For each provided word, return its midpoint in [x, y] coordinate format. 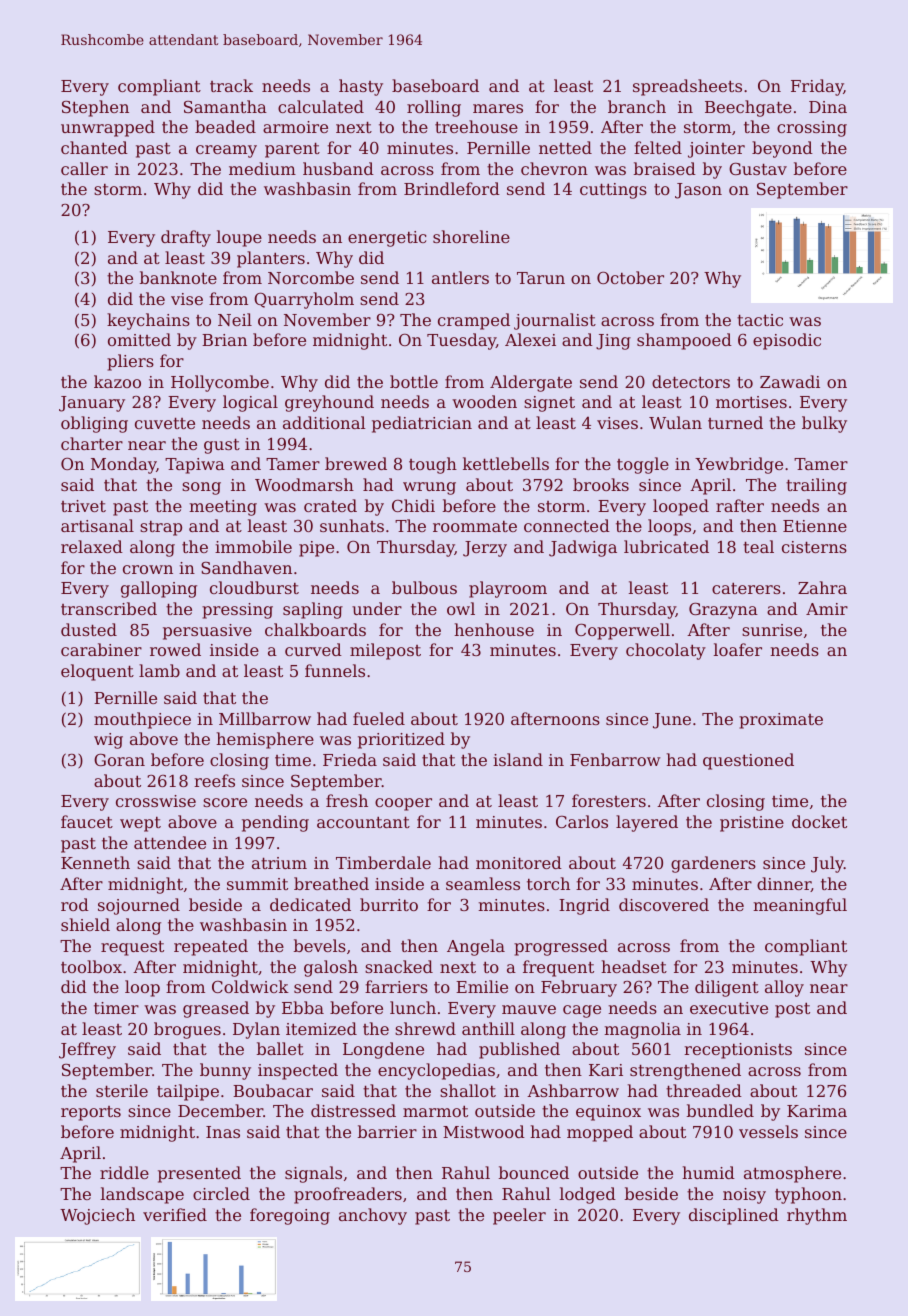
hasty [361, 87]
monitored [519, 862]
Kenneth [95, 862]
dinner [784, 884]
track [231, 85]
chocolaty [666, 651]
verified [175, 1214]
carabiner [101, 649]
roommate [475, 526]
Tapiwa [195, 466]
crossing [812, 129]
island [518, 759]
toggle [643, 465]
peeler [519, 1216]
